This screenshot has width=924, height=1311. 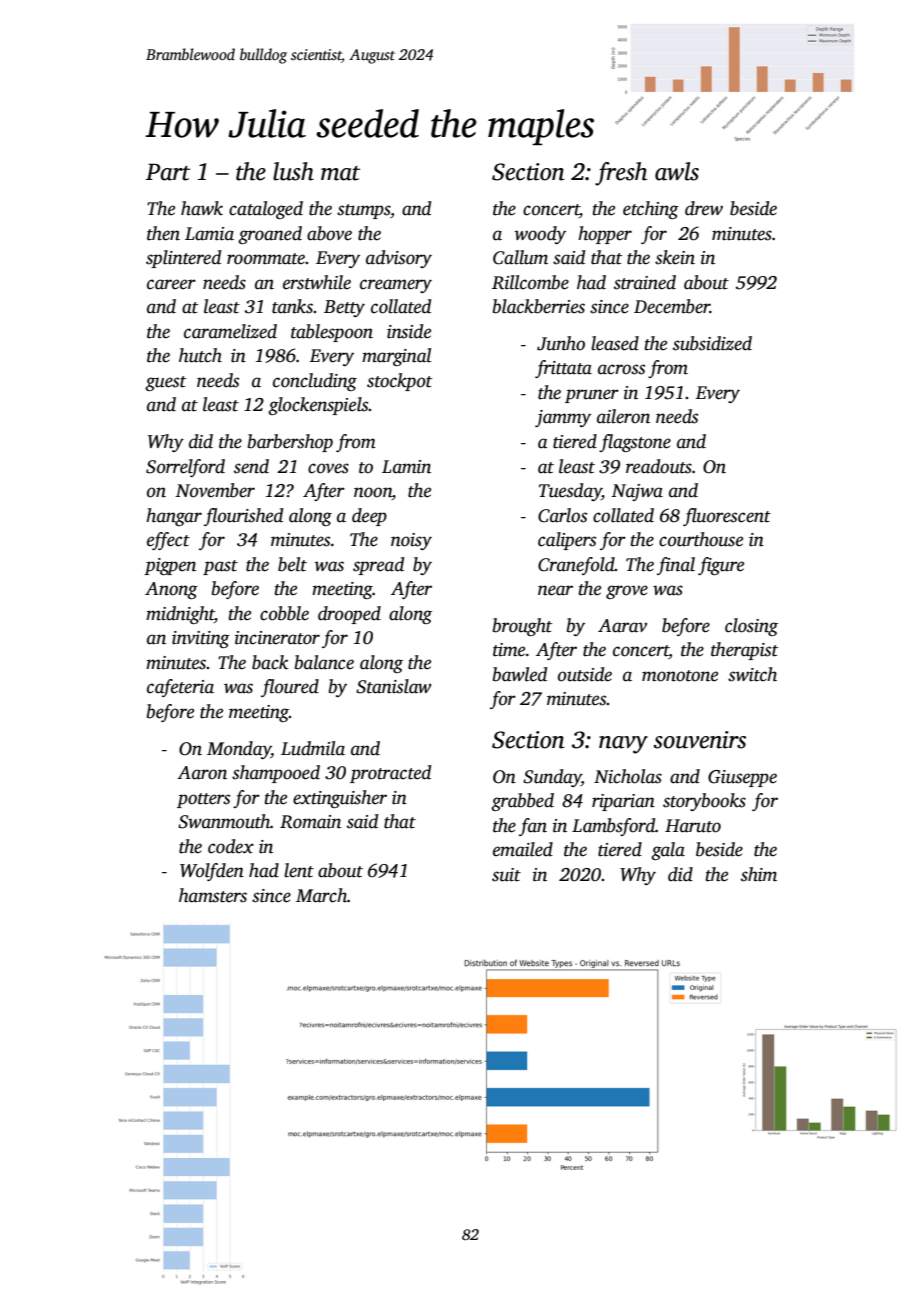 What do you see at coordinates (651, 210) in the screenshot?
I see `etching` at bounding box center [651, 210].
